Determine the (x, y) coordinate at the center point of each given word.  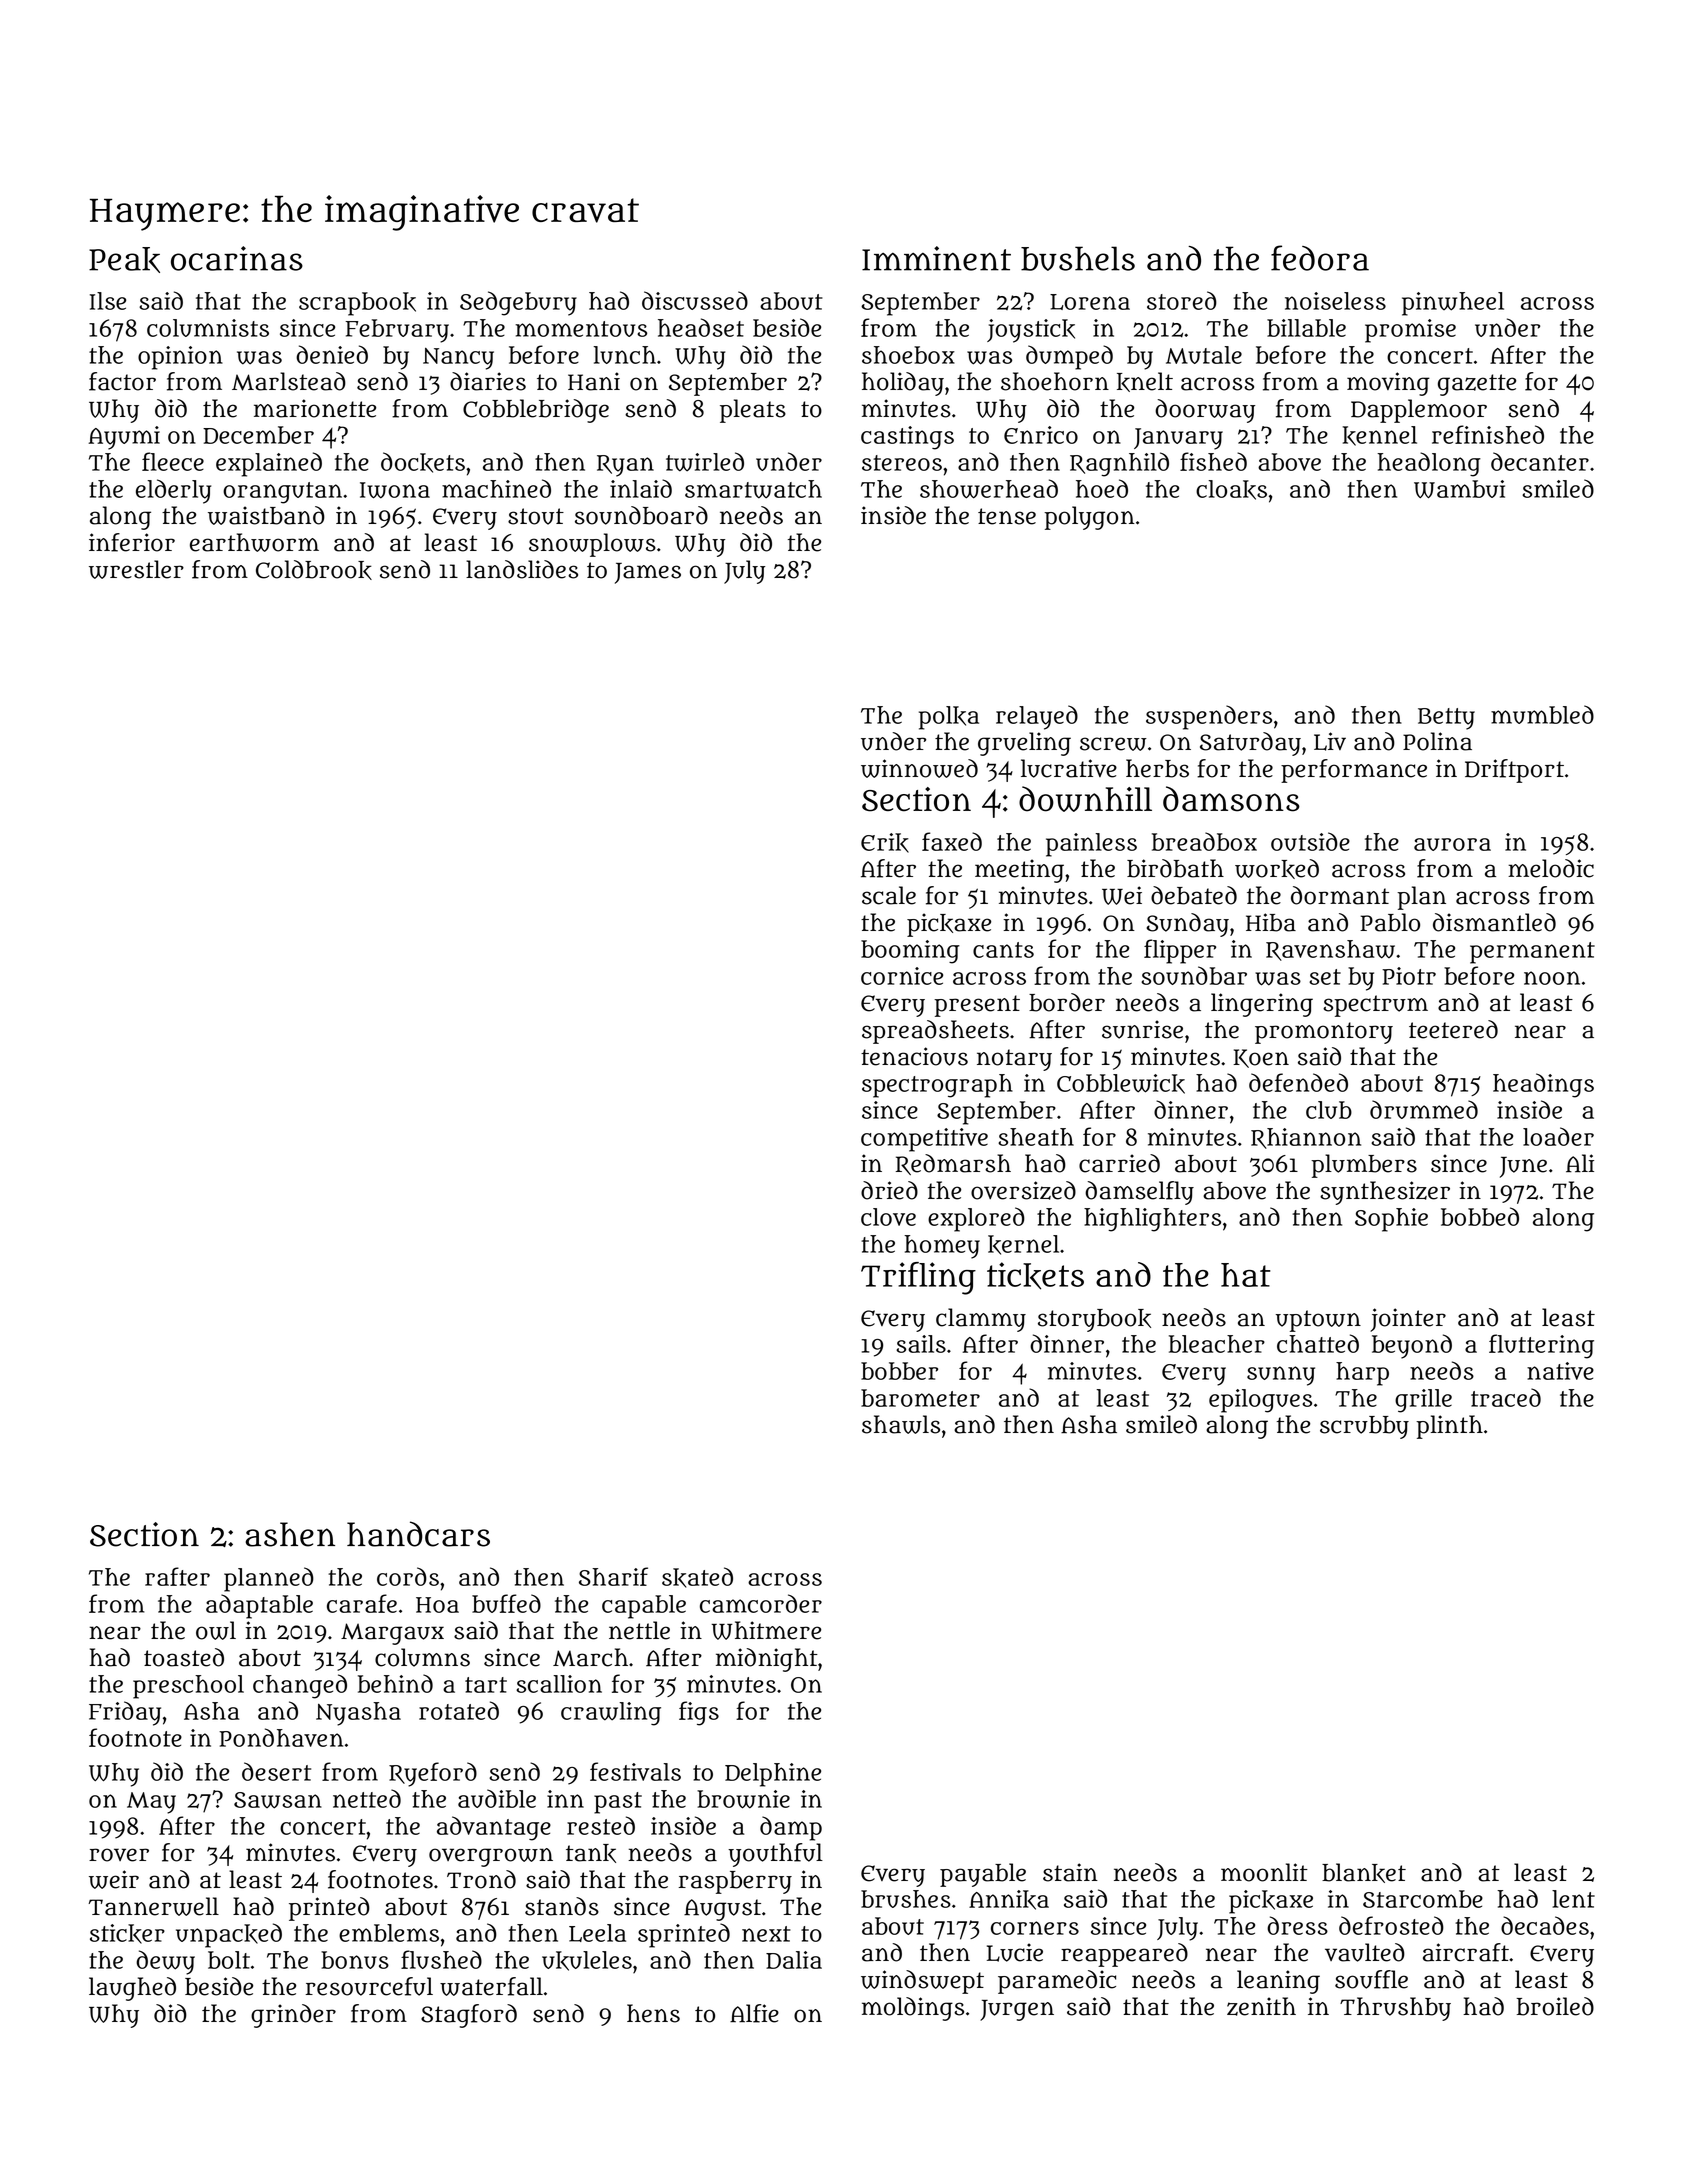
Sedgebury (518, 303)
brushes (906, 1899)
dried (889, 1190)
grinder (293, 2016)
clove (888, 1217)
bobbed (1480, 1216)
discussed (695, 300)
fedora (1320, 258)
